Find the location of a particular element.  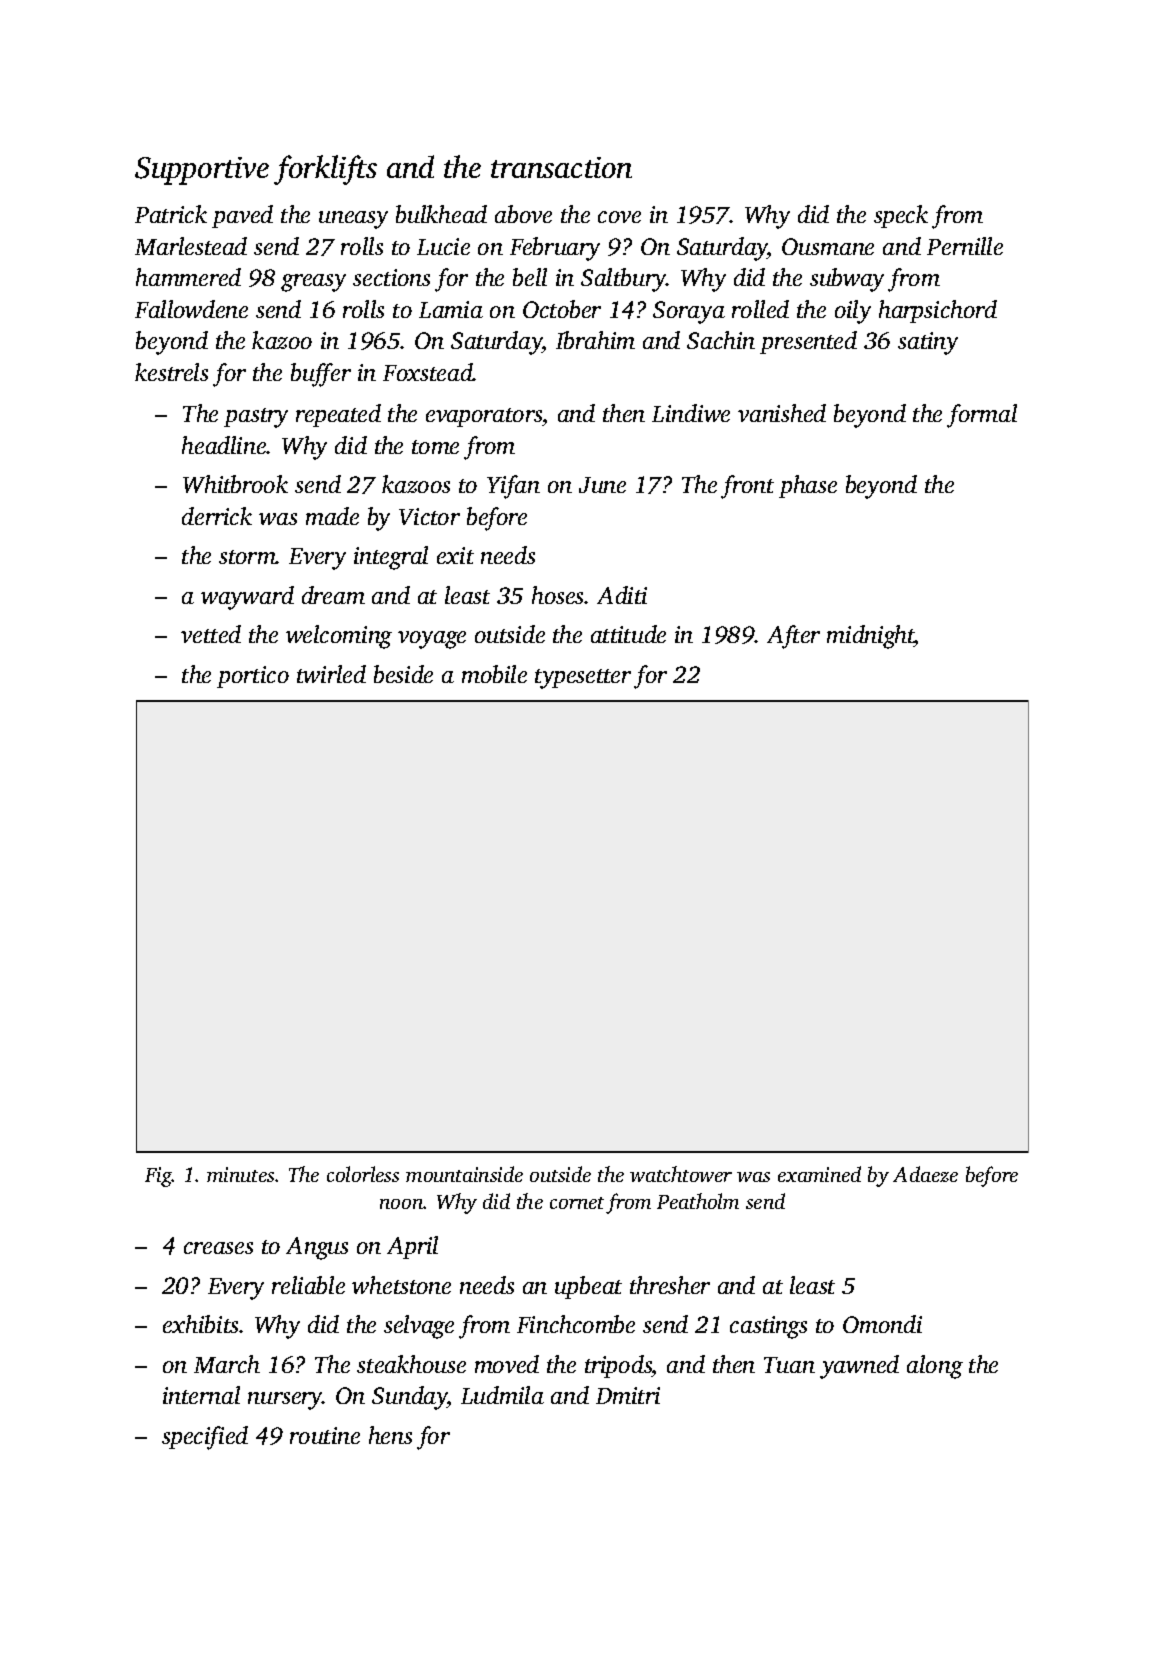

speck is located at coordinates (901, 216).
